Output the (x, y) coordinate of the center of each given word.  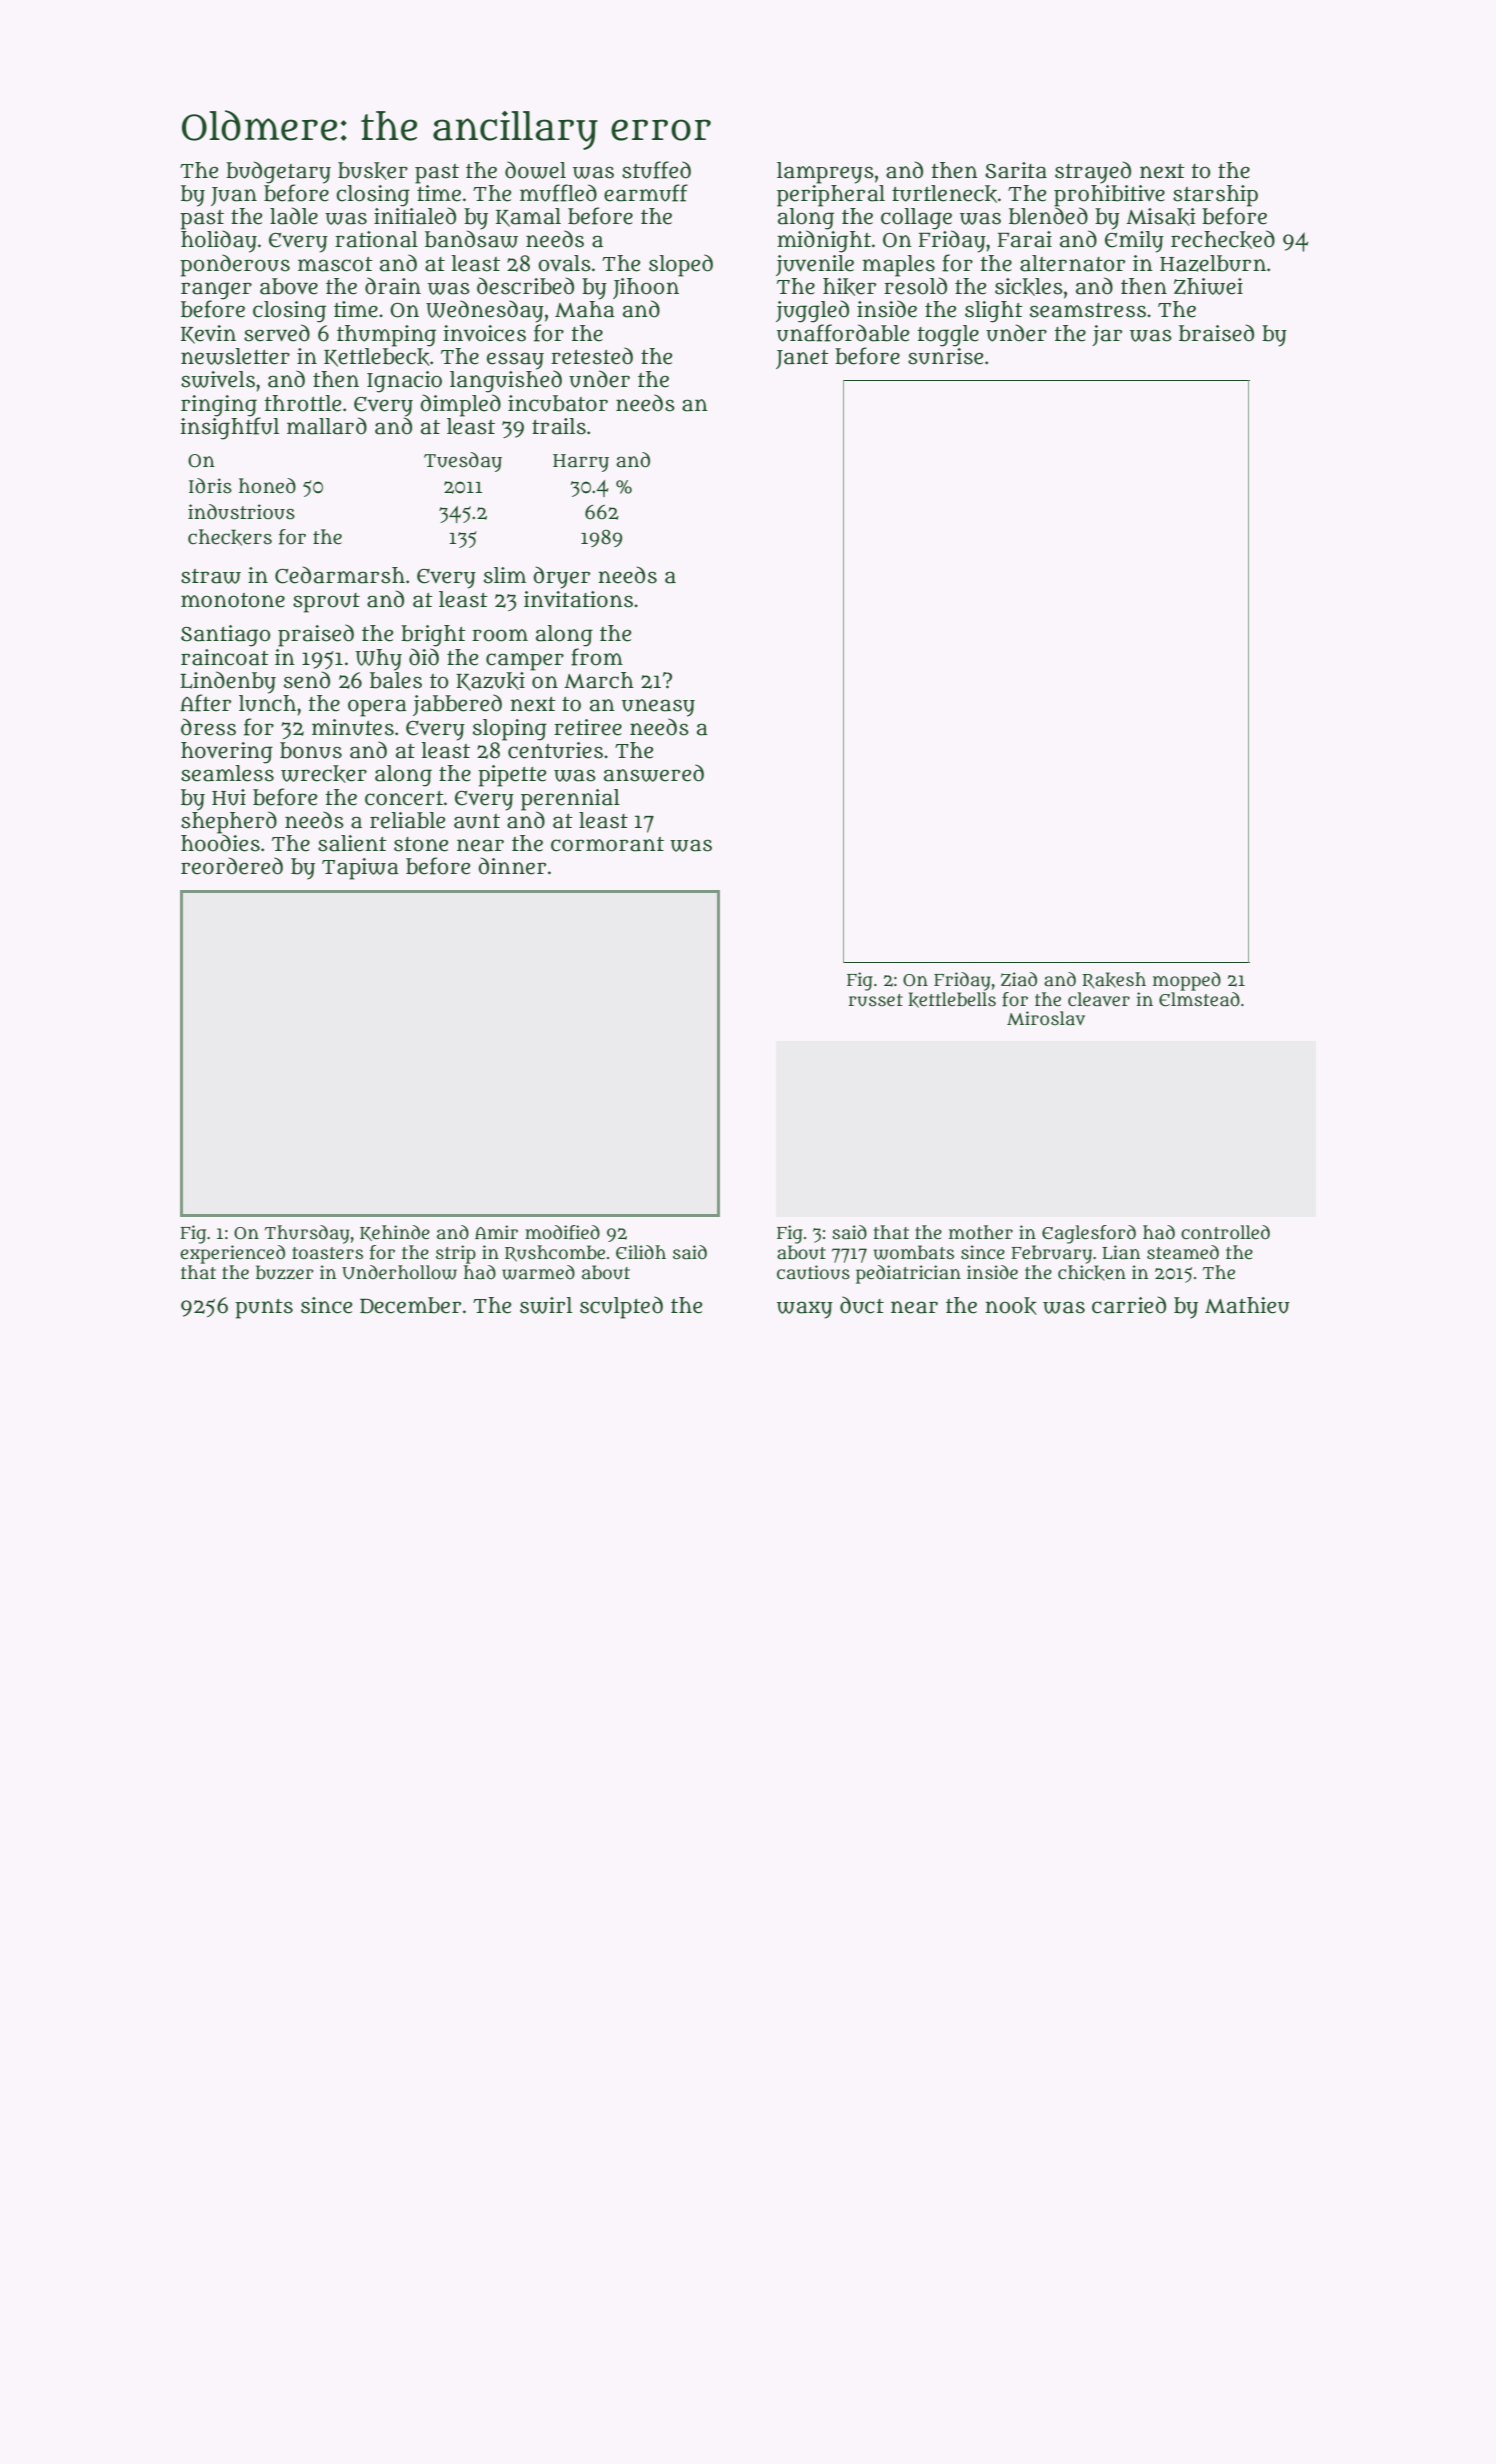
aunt (477, 821)
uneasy (658, 708)
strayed (1093, 172)
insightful (229, 428)
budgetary (278, 172)
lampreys (825, 173)
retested (592, 356)
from (597, 657)
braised (1216, 333)
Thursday (307, 1234)
